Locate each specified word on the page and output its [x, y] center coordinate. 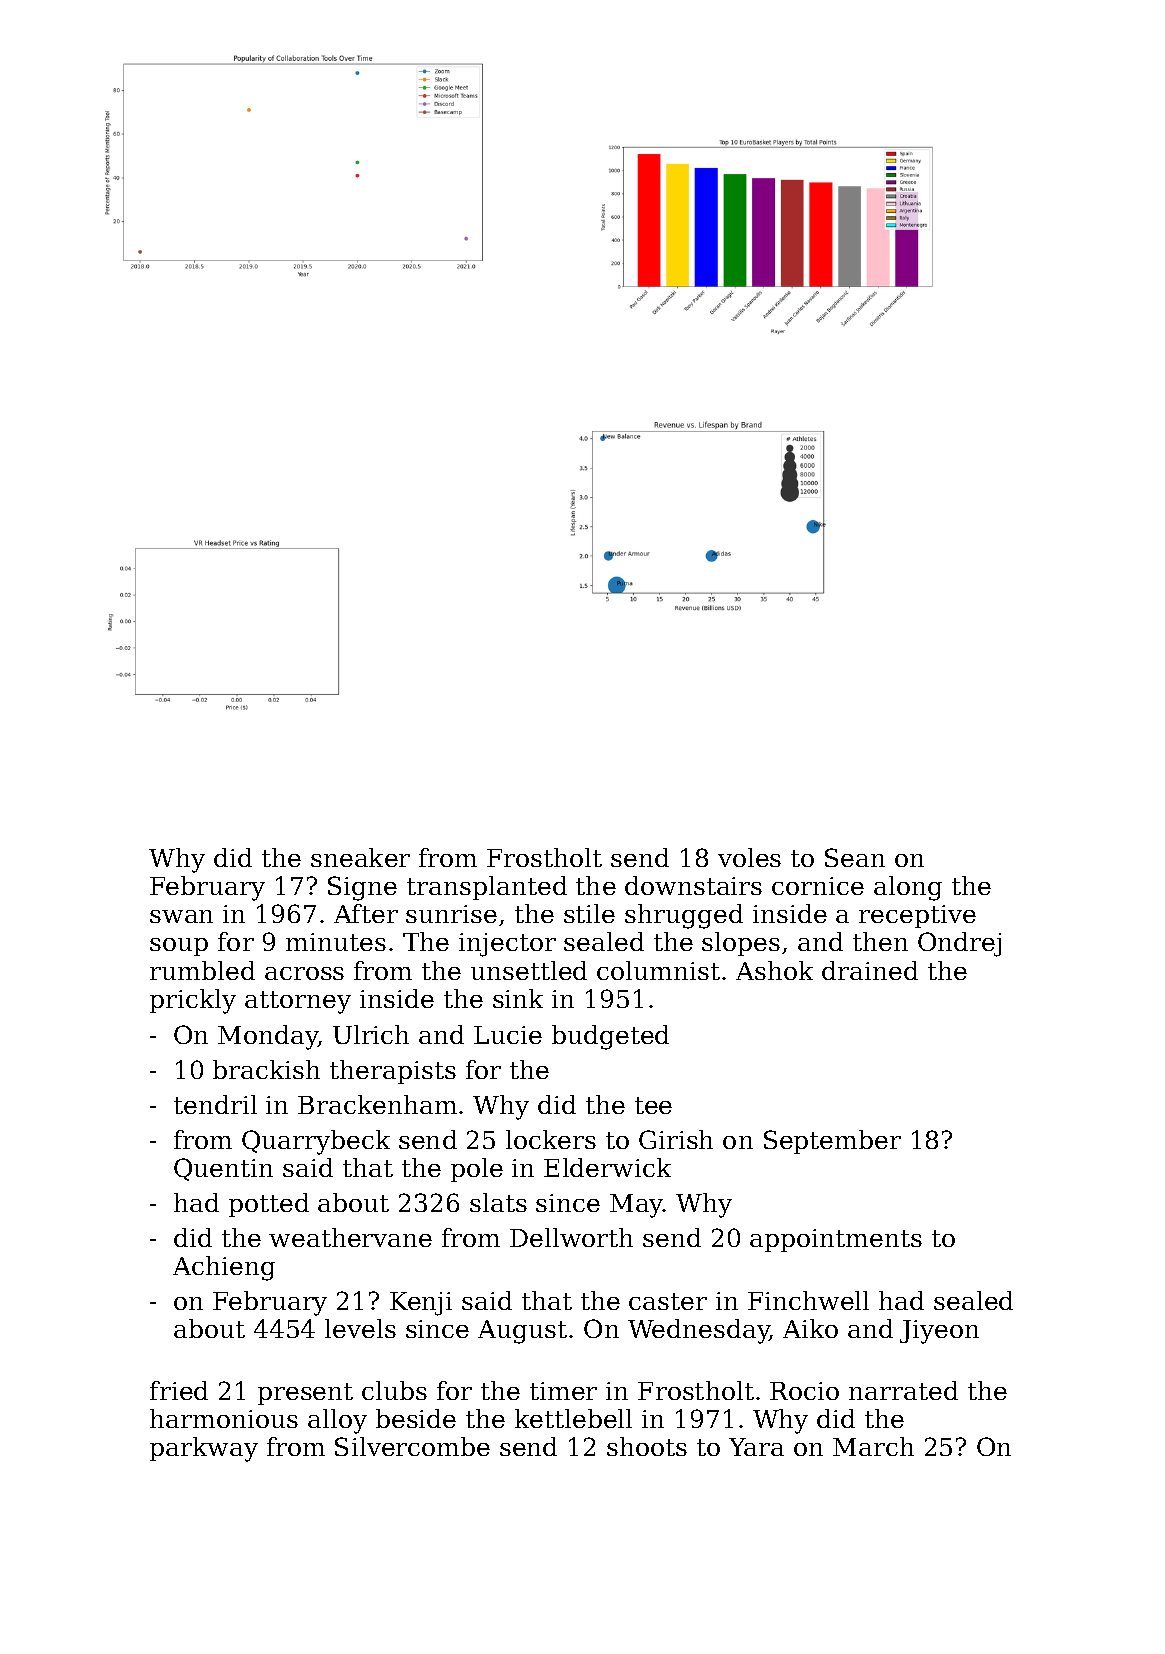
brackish [266, 1069]
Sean [855, 857]
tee [653, 1105]
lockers [551, 1139]
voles [749, 857]
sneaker [360, 857]
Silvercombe [412, 1446]
